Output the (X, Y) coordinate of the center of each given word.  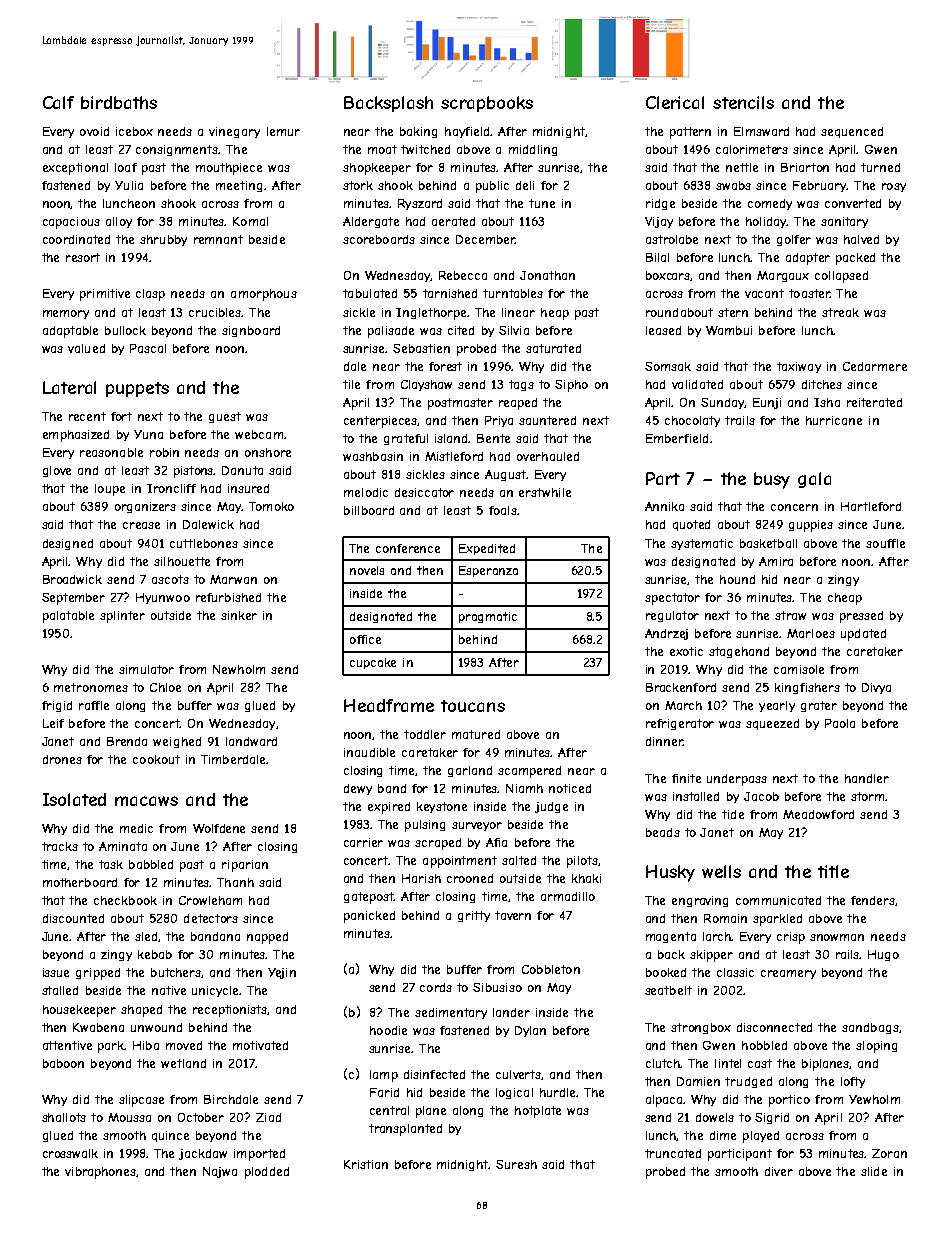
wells (721, 871)
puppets (137, 389)
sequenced (852, 132)
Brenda (127, 741)
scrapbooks (487, 104)
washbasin (373, 456)
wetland (183, 1063)
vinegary (234, 132)
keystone (442, 807)
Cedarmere (875, 366)
